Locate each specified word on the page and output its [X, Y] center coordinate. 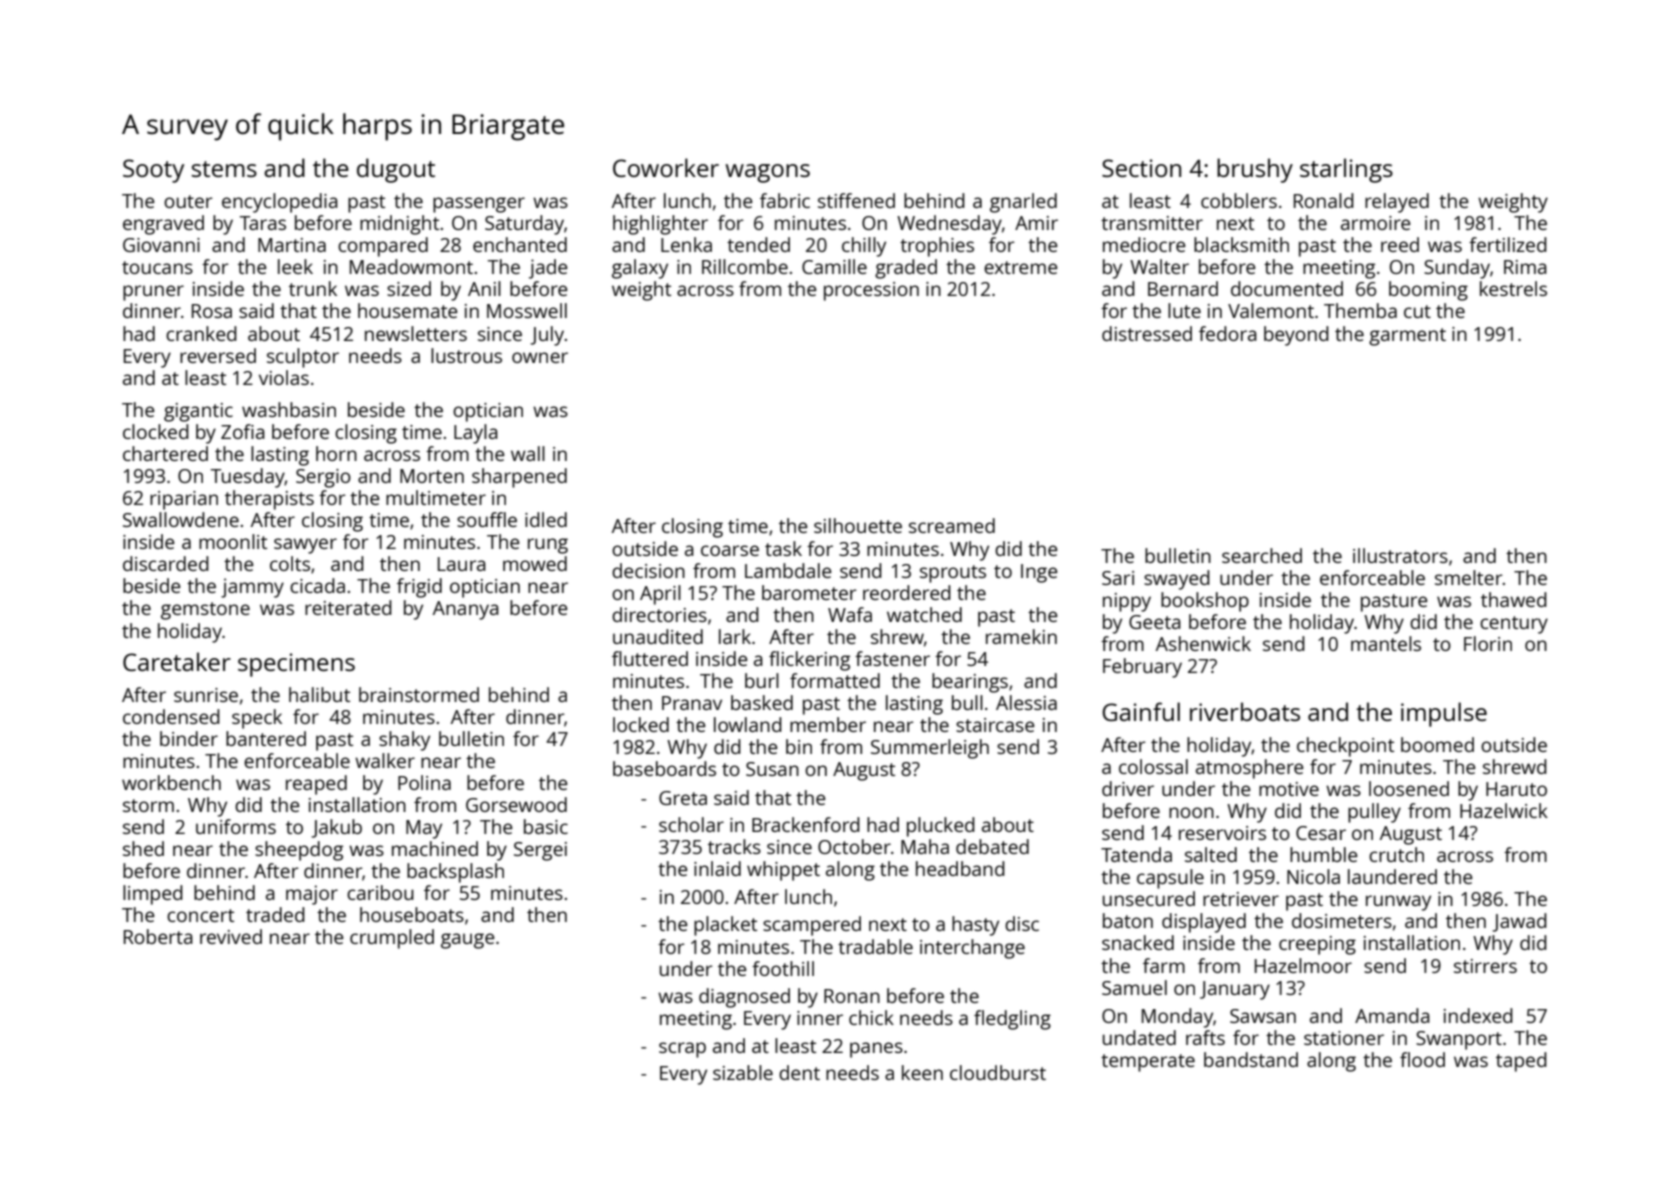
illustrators [1400, 555]
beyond [1296, 336]
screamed [952, 525]
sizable [743, 1072]
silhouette [858, 525]
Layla [476, 434]
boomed [1437, 744]
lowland [748, 724]
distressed [1147, 333]
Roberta [158, 936]
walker [385, 760]
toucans [157, 267]
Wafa [850, 614]
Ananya [466, 610]
